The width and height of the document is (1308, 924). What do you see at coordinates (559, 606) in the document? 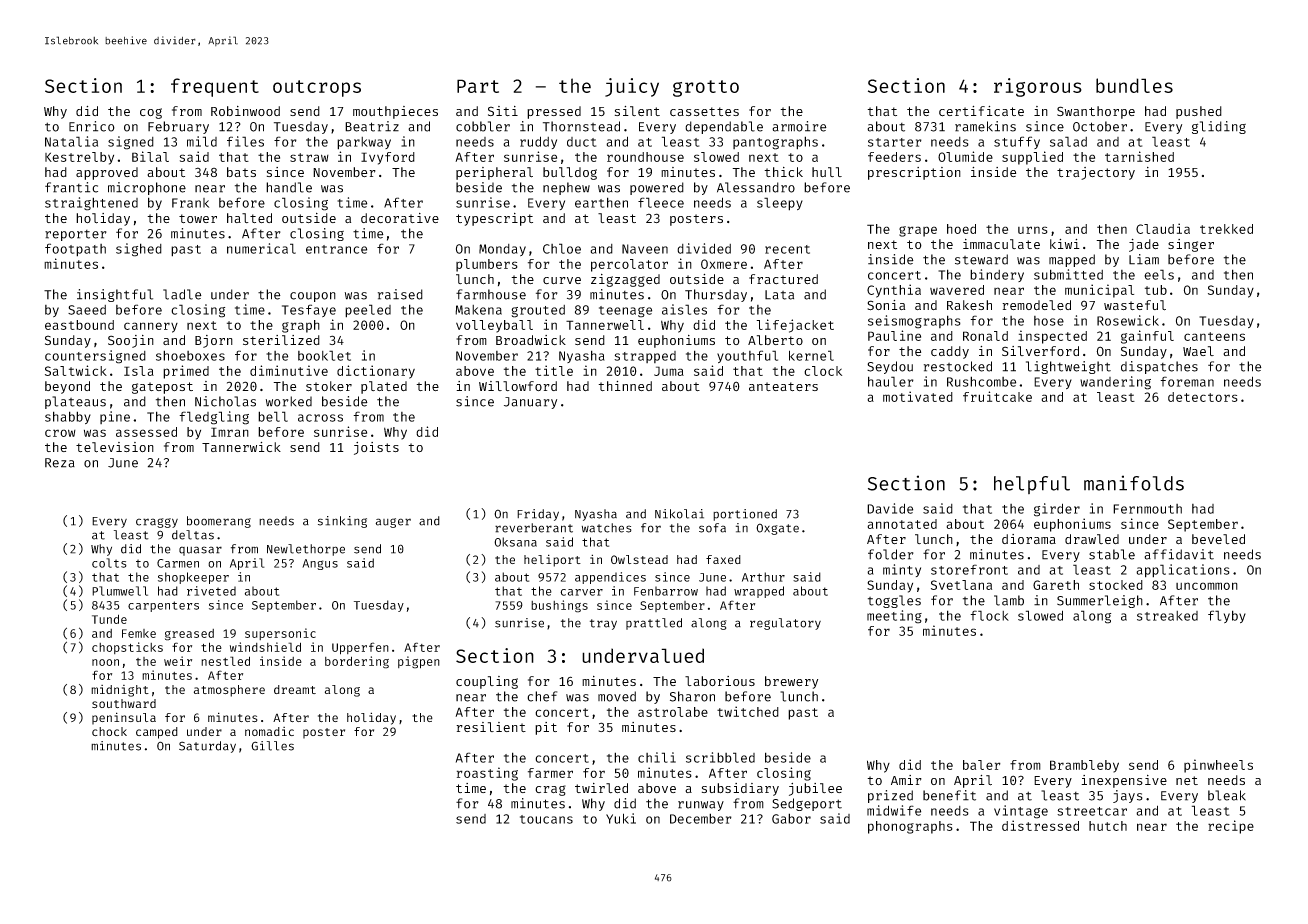
I see `bushings` at bounding box center [559, 606].
